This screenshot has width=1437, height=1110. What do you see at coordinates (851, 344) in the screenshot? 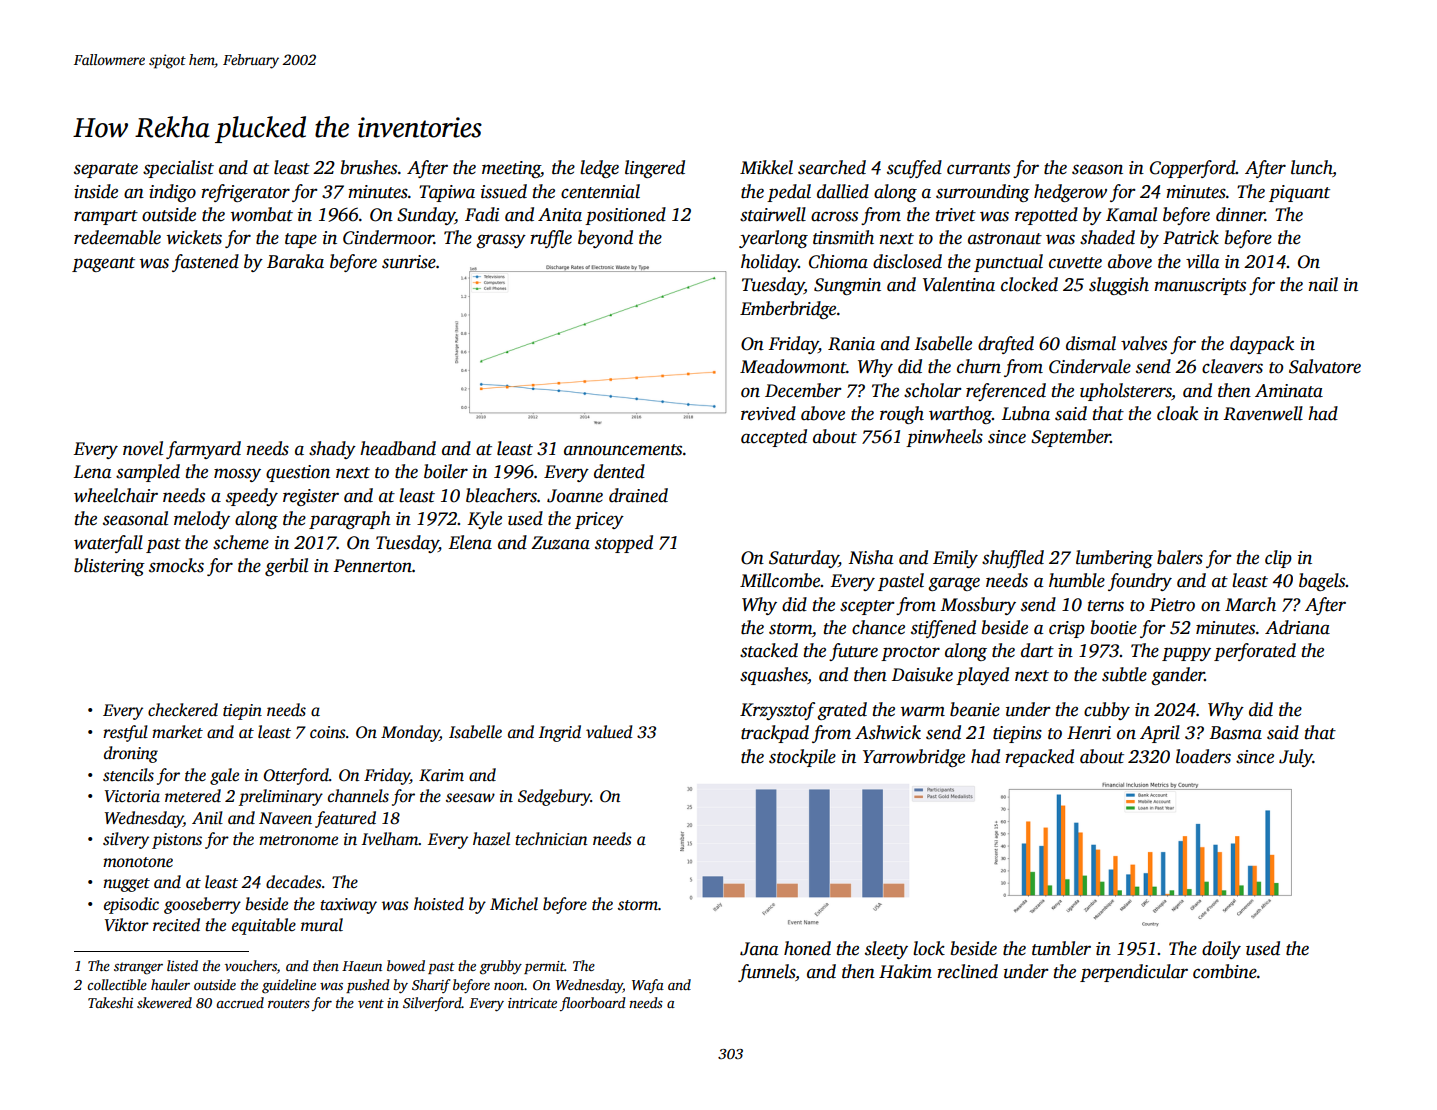
I see `Rania` at bounding box center [851, 344].
